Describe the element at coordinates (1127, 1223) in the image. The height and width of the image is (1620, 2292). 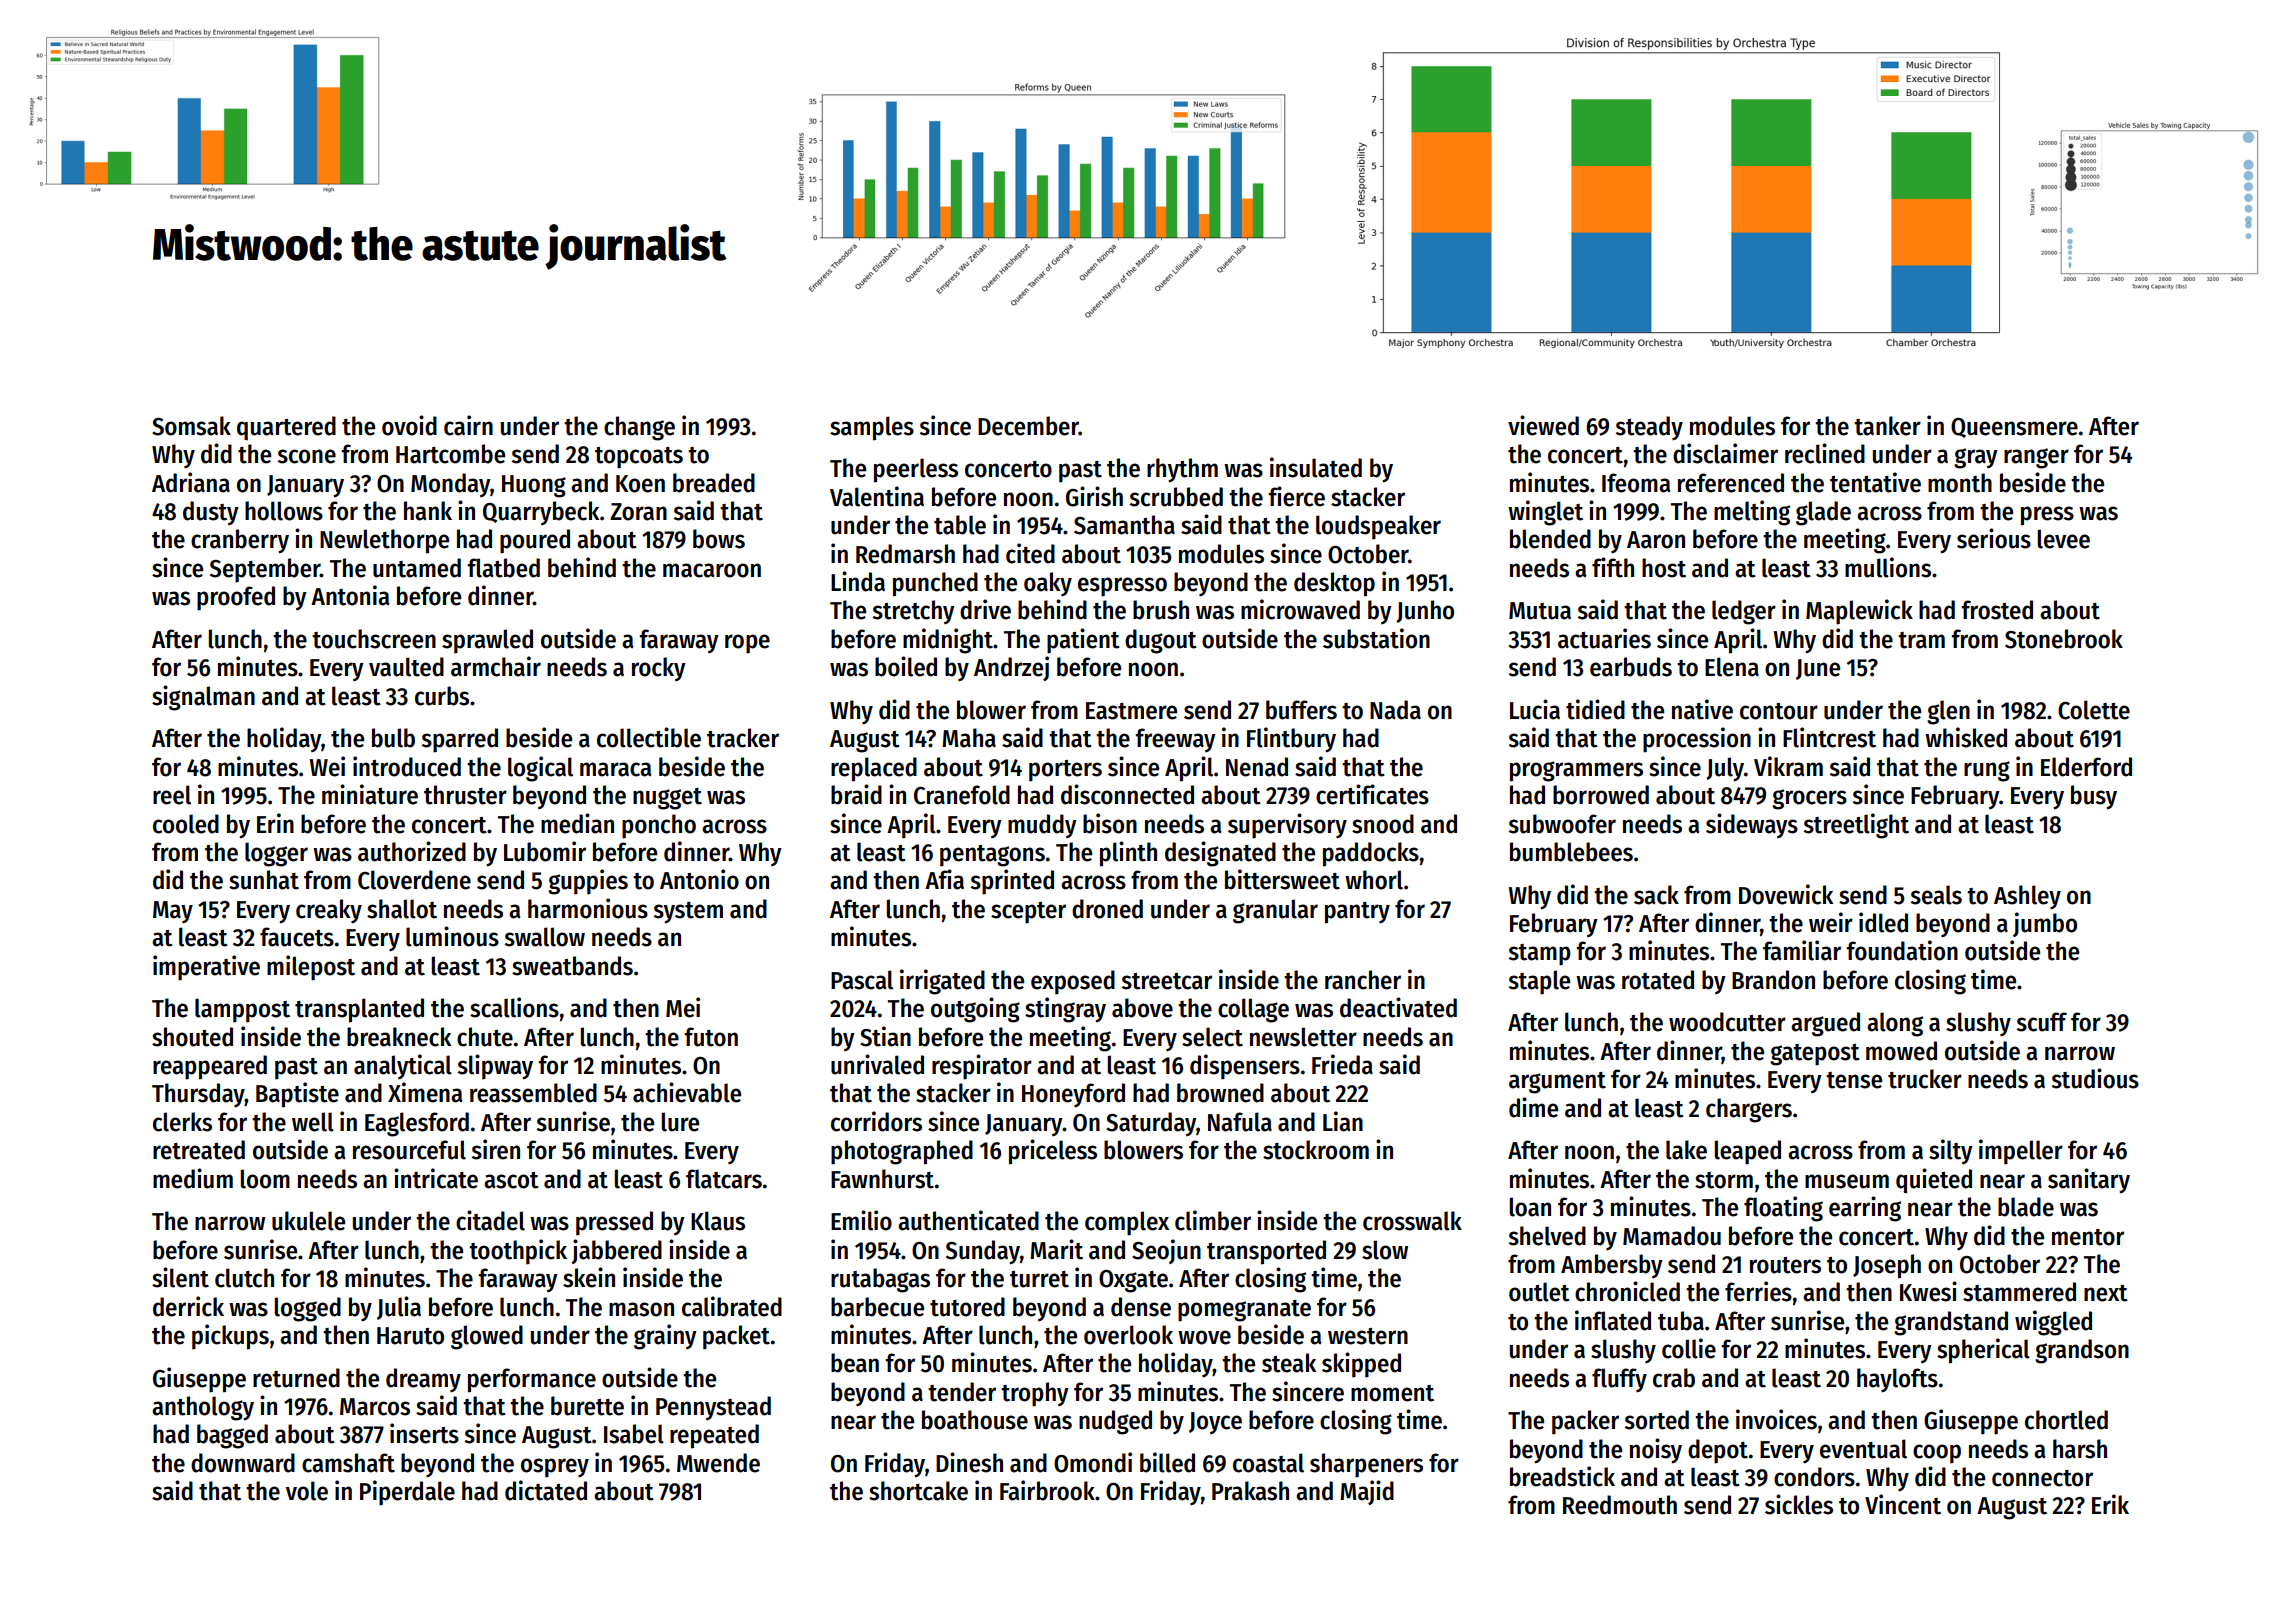
I see `complex` at that location.
